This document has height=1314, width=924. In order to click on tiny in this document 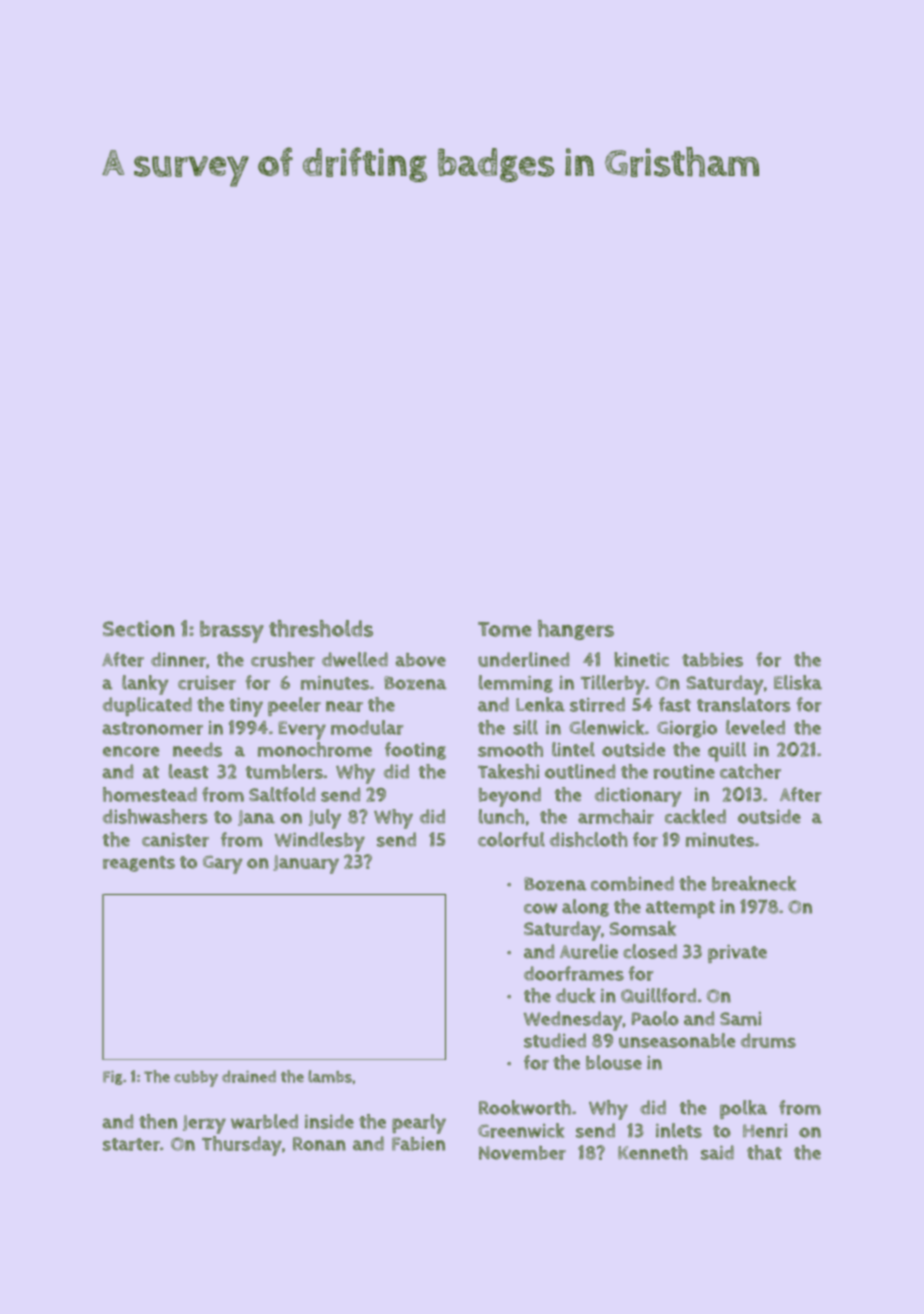, I will do `click(246, 707)`.
